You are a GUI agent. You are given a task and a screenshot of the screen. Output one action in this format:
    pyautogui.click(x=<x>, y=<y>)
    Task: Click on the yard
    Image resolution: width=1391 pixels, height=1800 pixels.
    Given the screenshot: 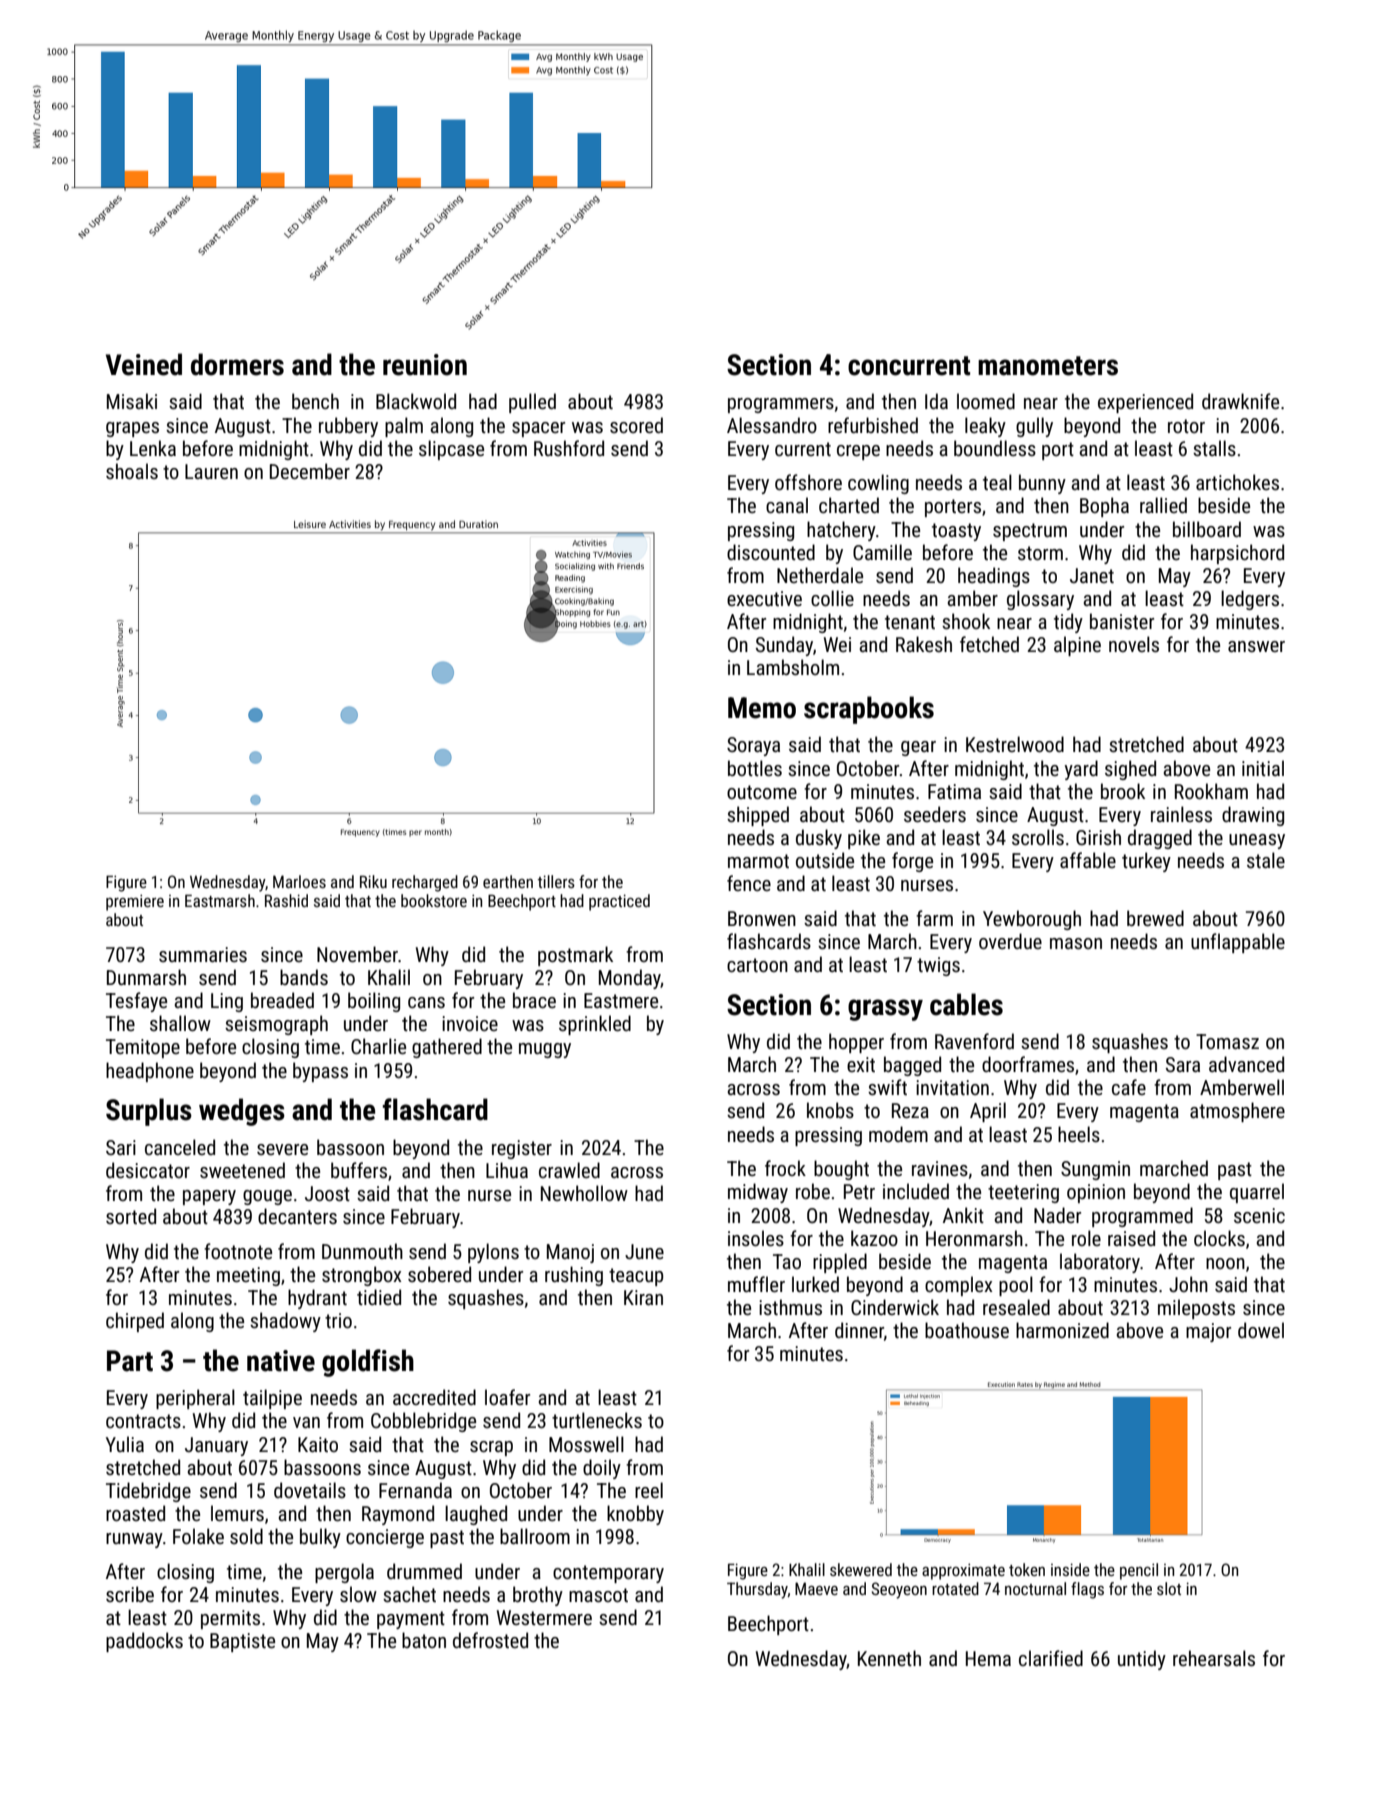 What is the action you would take?
    pyautogui.click(x=1081, y=770)
